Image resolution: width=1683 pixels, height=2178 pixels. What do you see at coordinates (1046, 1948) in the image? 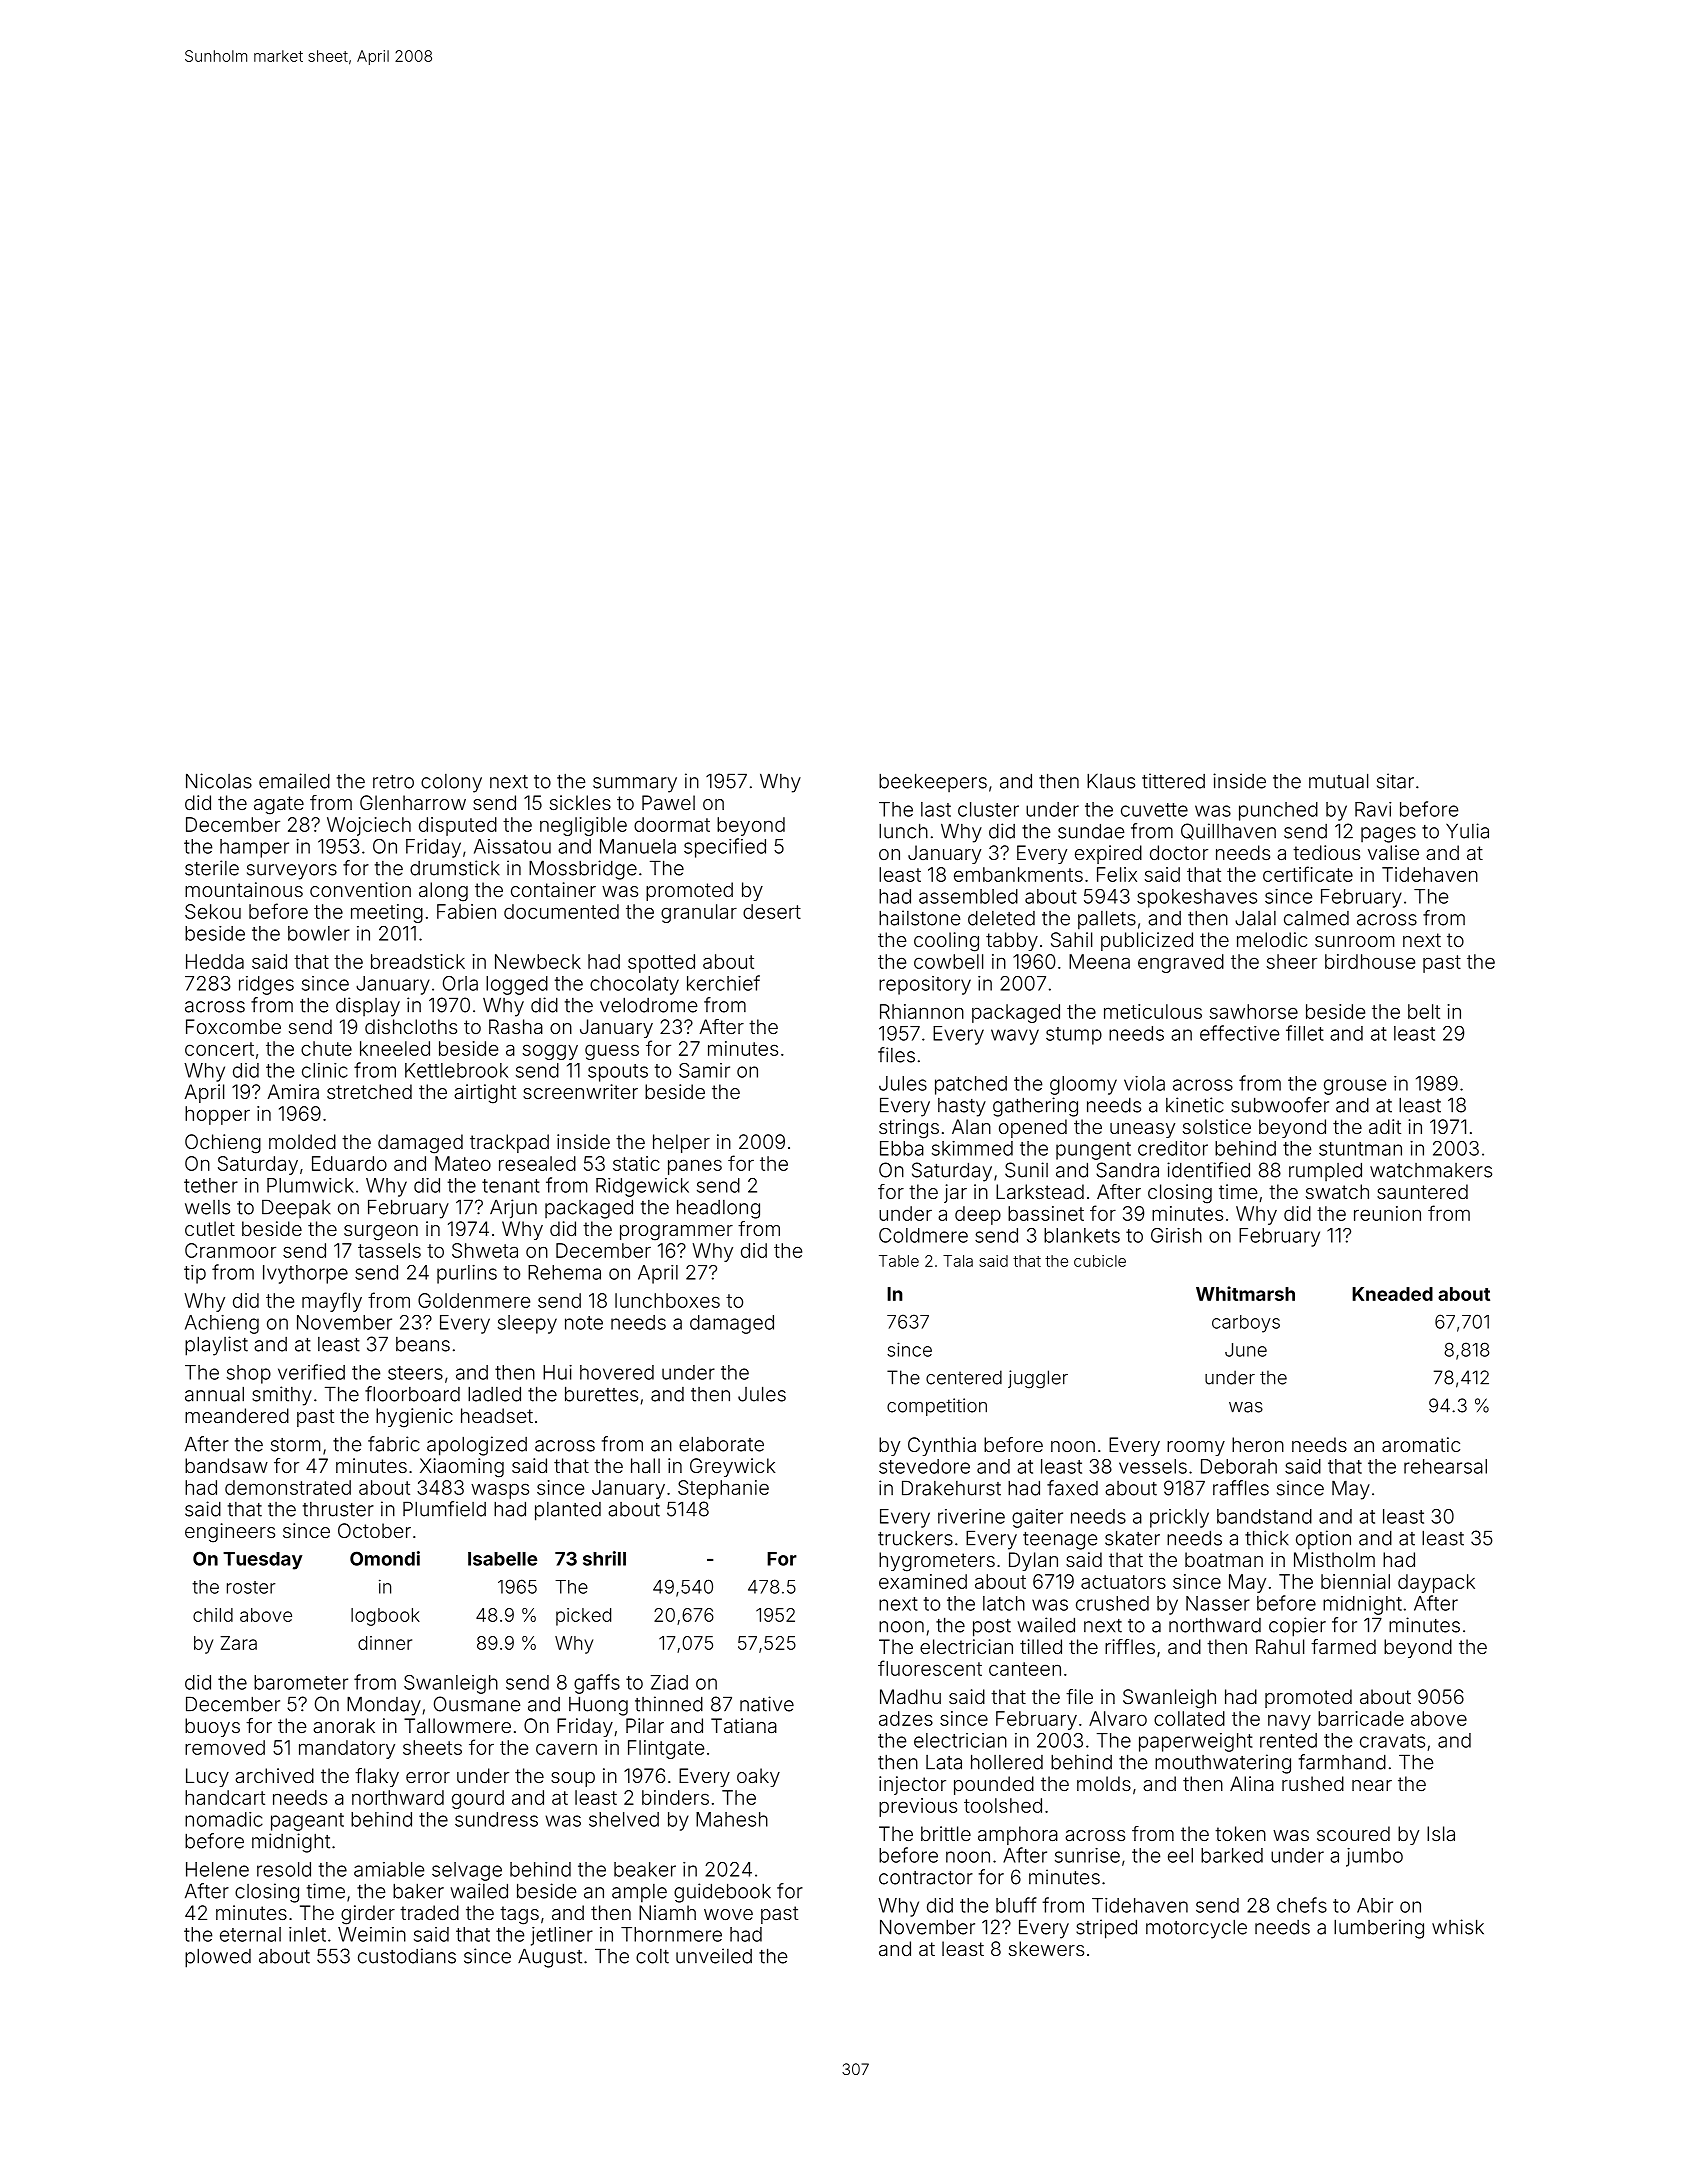
I see `skewers` at bounding box center [1046, 1948].
